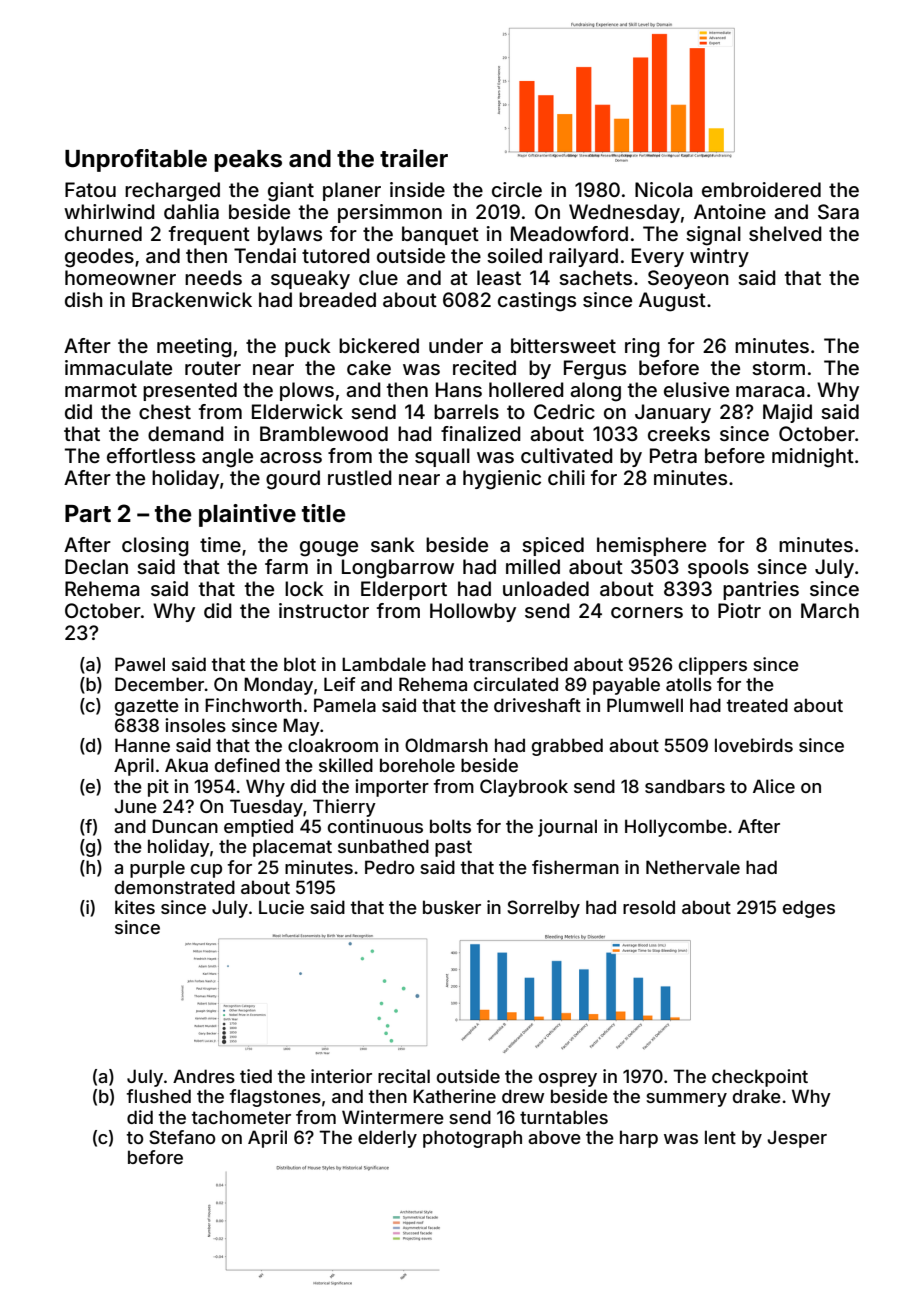 Image resolution: width=924 pixels, height=1311 pixels. What do you see at coordinates (151, 455) in the screenshot?
I see `effortless` at bounding box center [151, 455].
